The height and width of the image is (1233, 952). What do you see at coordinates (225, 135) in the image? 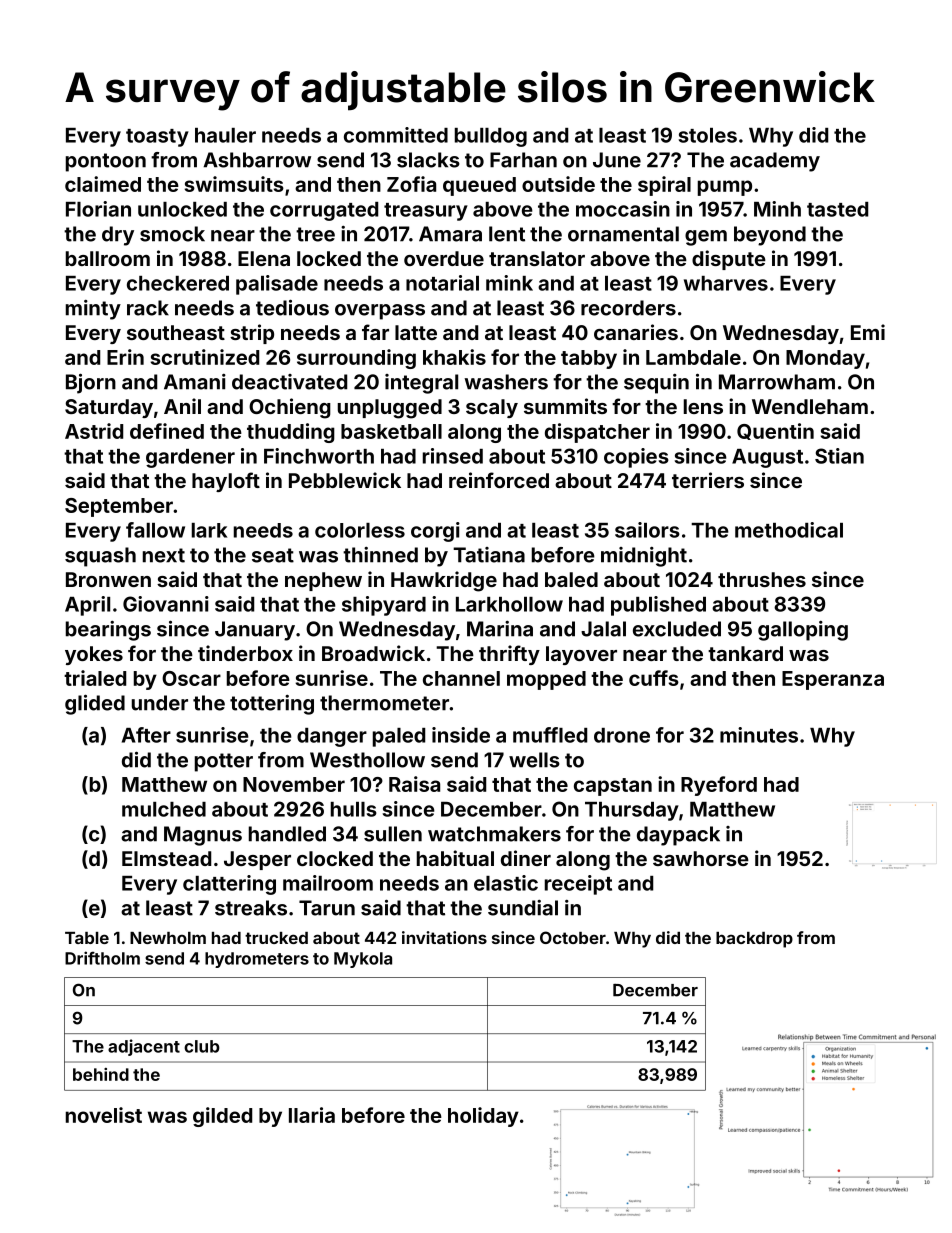
I see `hauler` at bounding box center [225, 135].
